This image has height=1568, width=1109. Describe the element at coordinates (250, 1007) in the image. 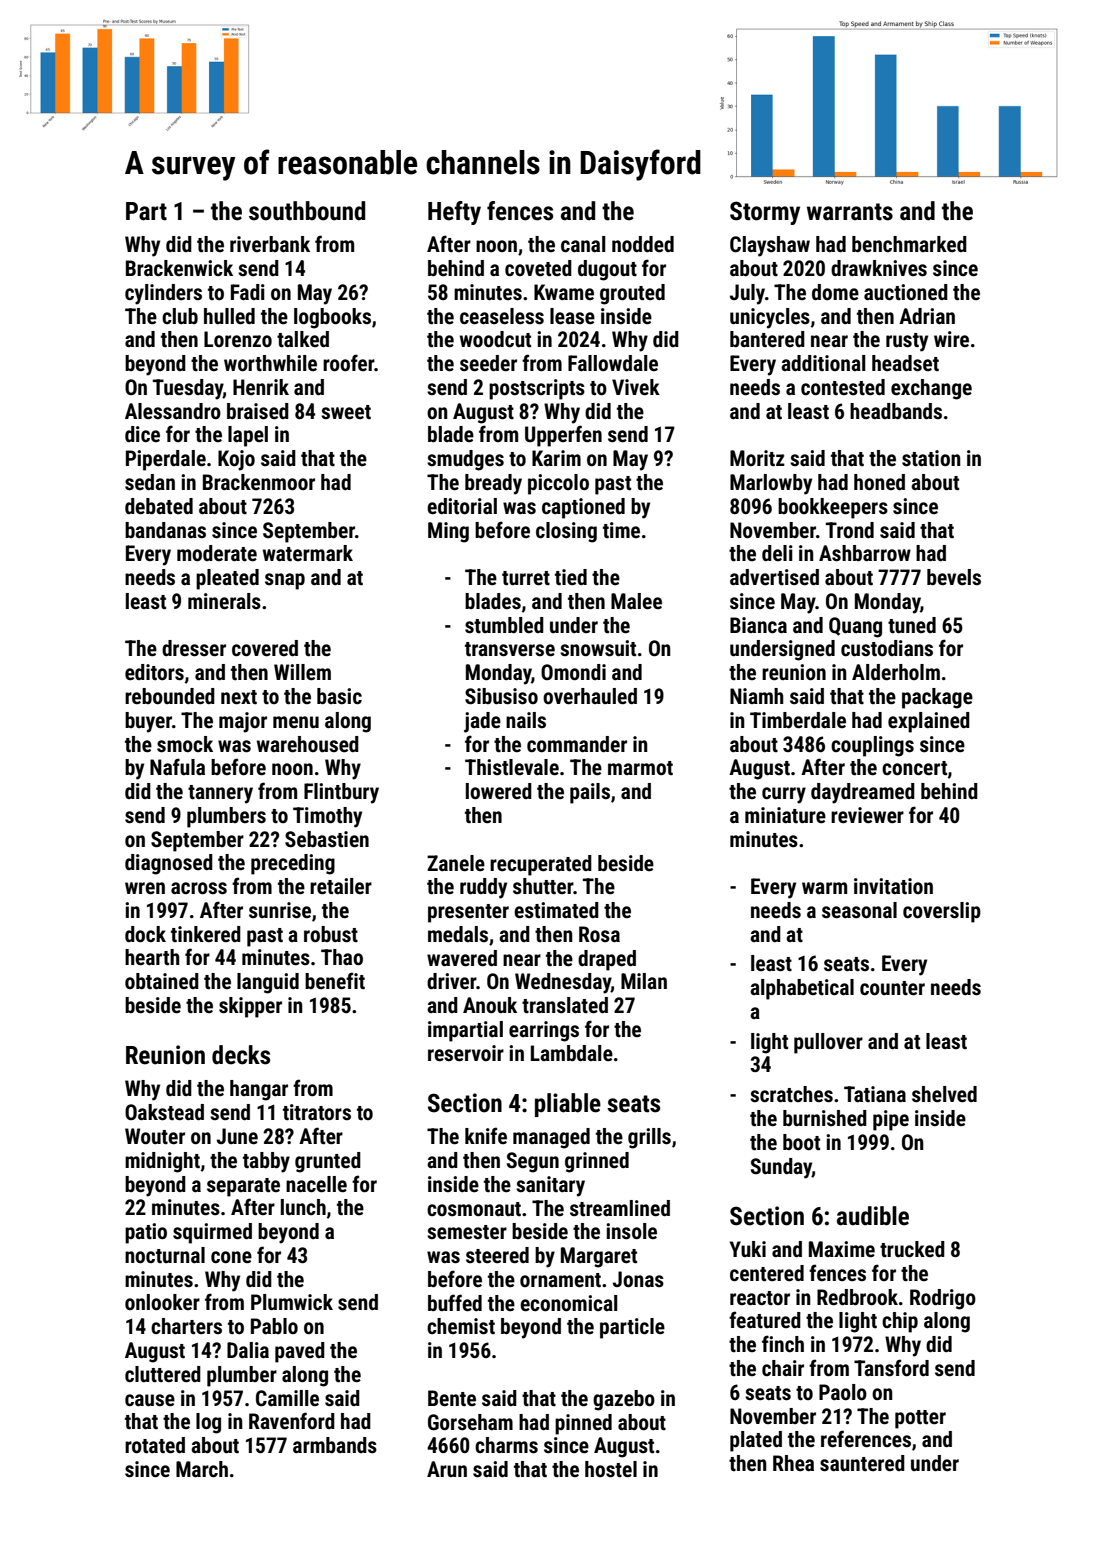

I see `skipper` at that location.
